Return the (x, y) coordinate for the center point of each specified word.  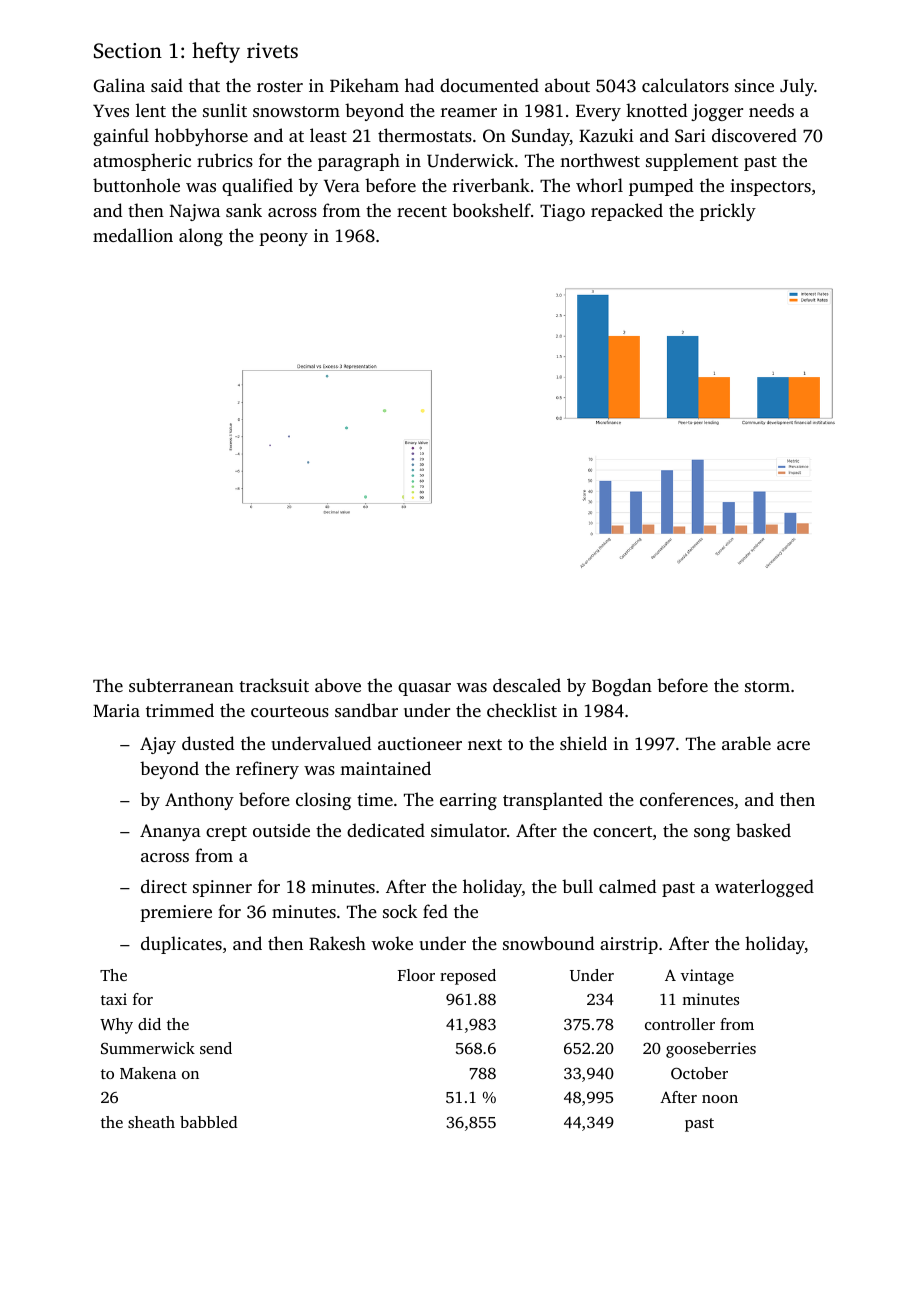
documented (489, 85)
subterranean (181, 685)
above (338, 685)
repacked (627, 212)
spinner (222, 888)
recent (422, 211)
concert (622, 831)
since (754, 85)
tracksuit (274, 685)
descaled (527, 685)
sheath (151, 1122)
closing (323, 801)
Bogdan (622, 687)
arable (746, 743)
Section (128, 51)
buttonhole (136, 185)
